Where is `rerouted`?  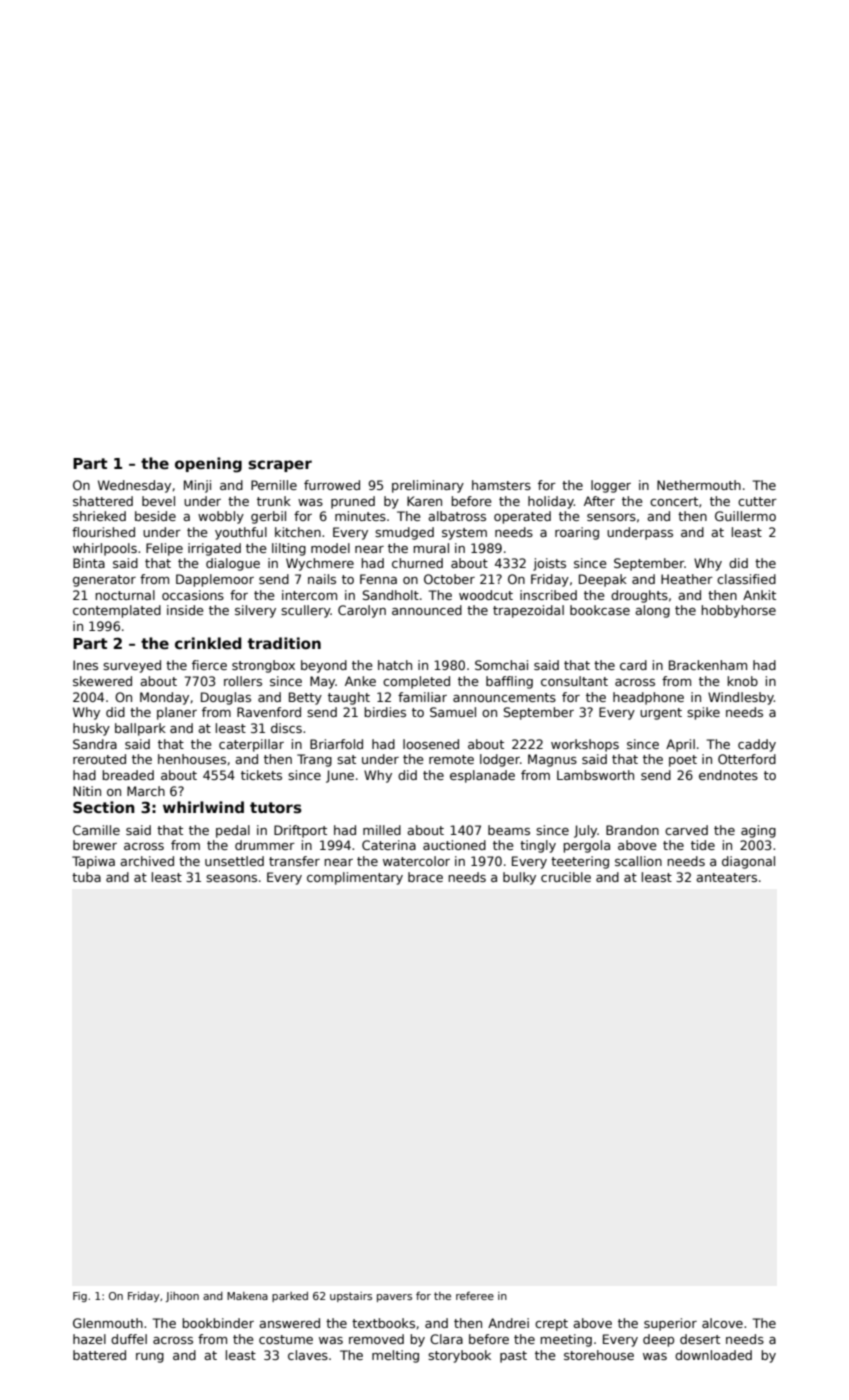
rerouted is located at coordinates (99, 759).
